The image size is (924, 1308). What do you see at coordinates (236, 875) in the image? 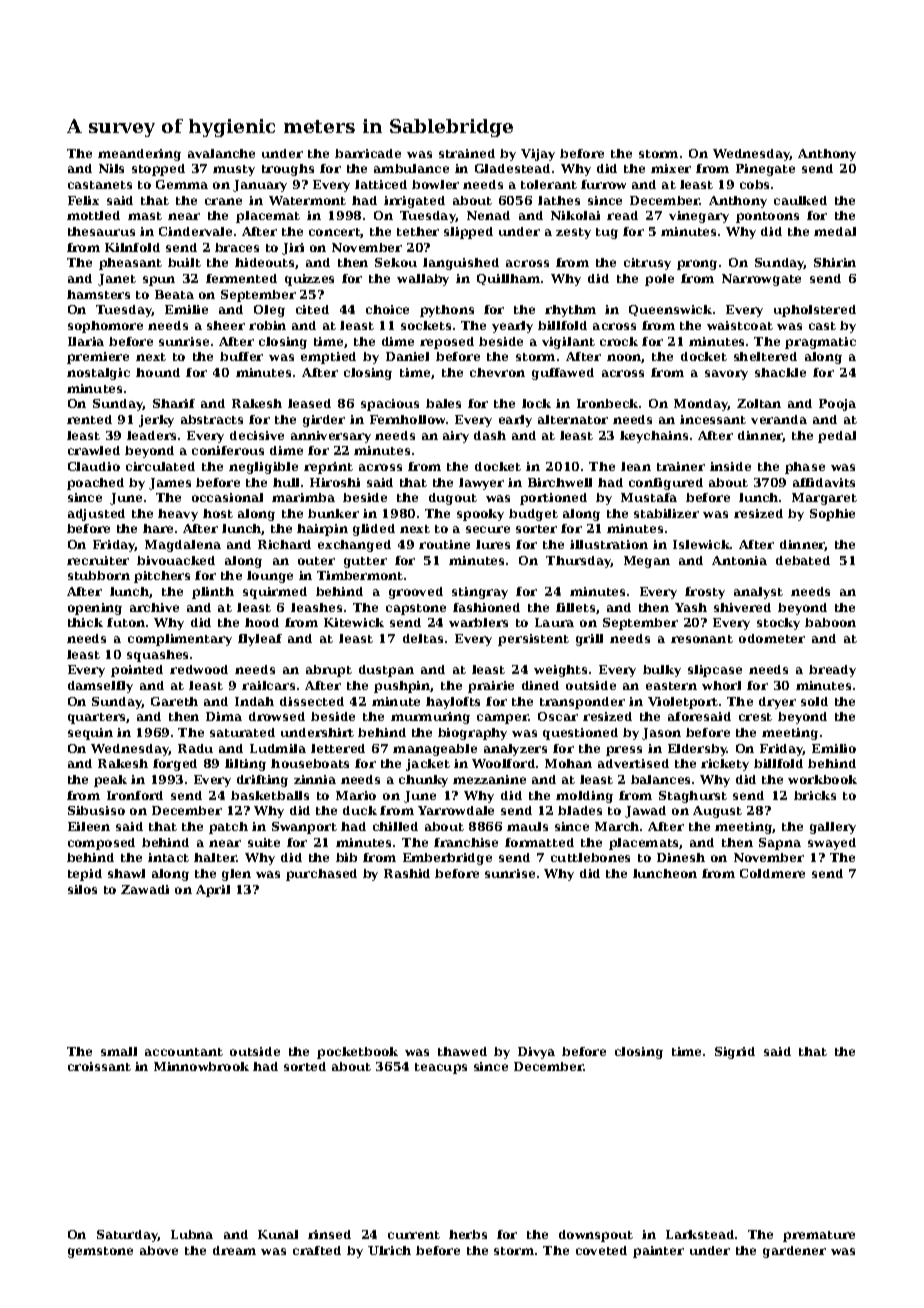
I see `glen` at bounding box center [236, 875].
